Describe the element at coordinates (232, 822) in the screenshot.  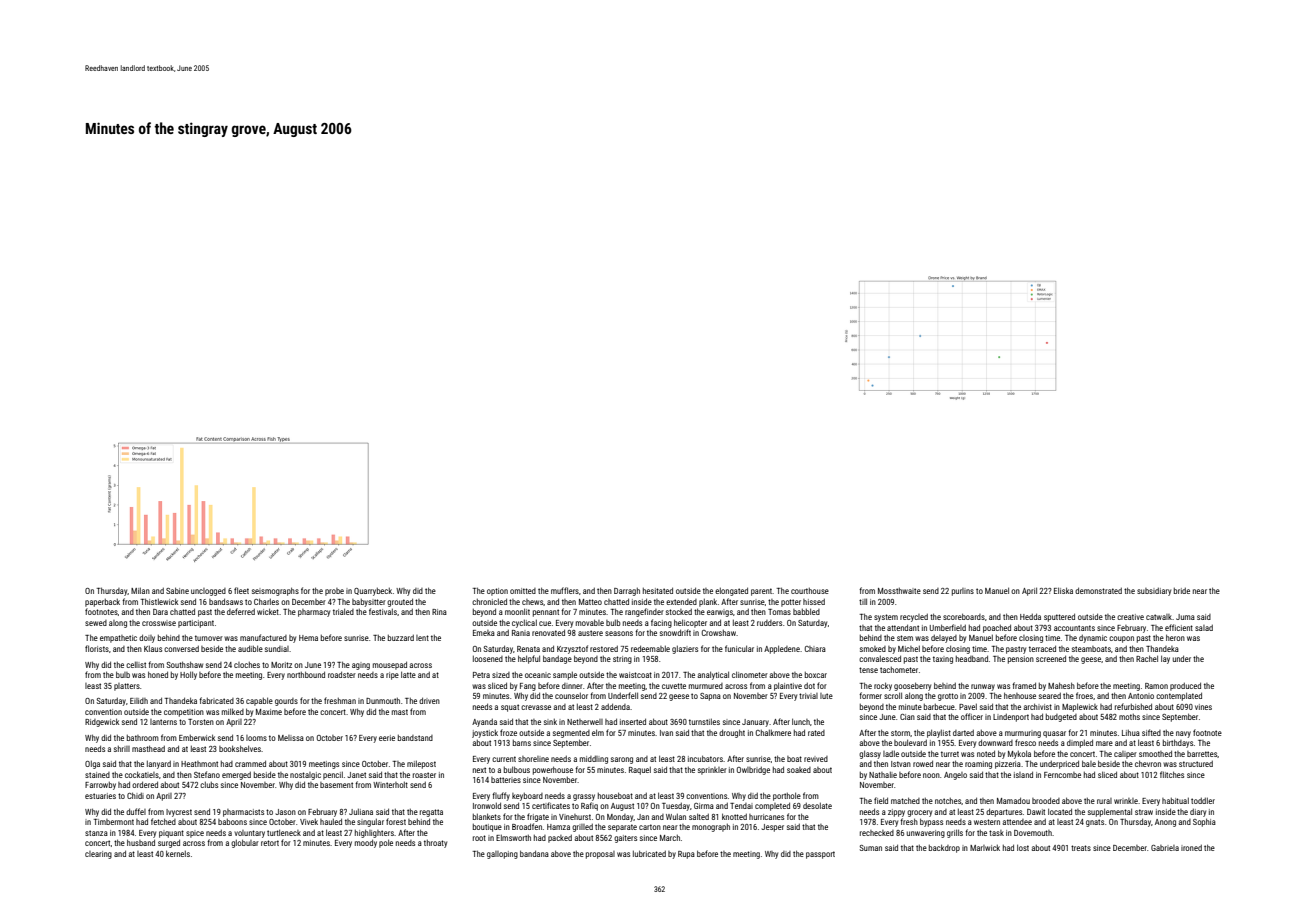
I see `baboons` at that location.
